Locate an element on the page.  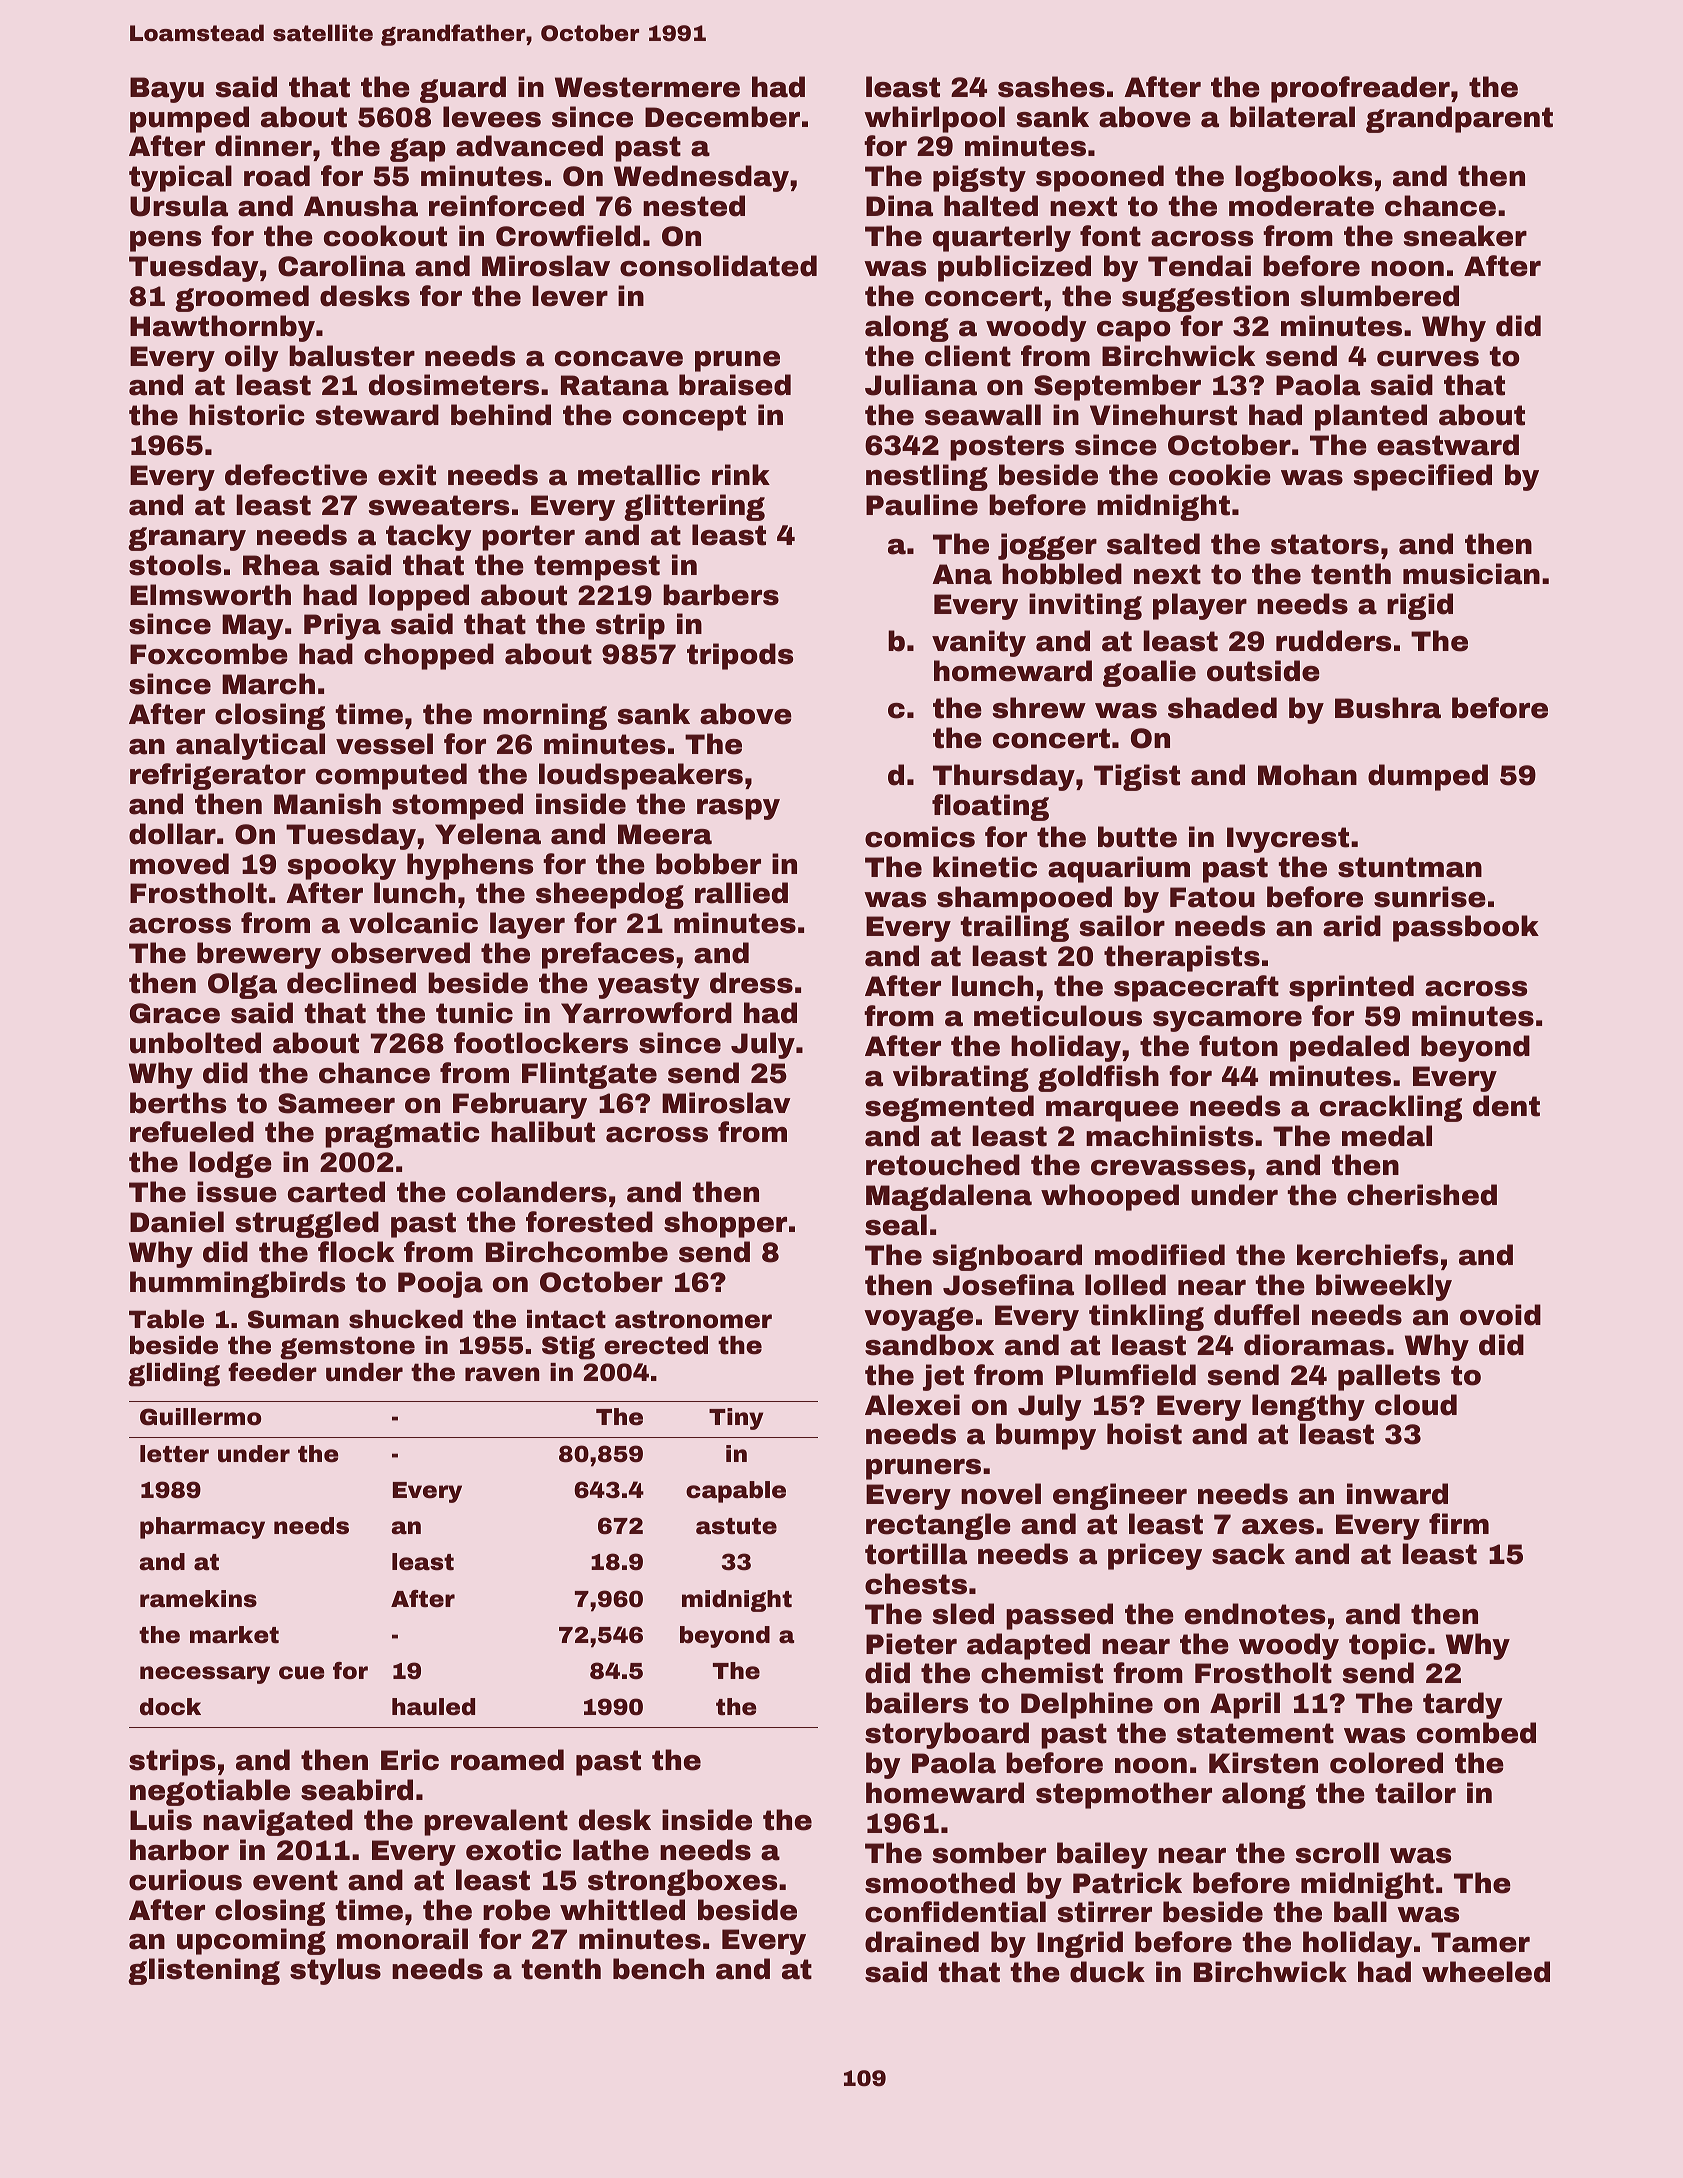
outside is located at coordinates (1263, 671).
